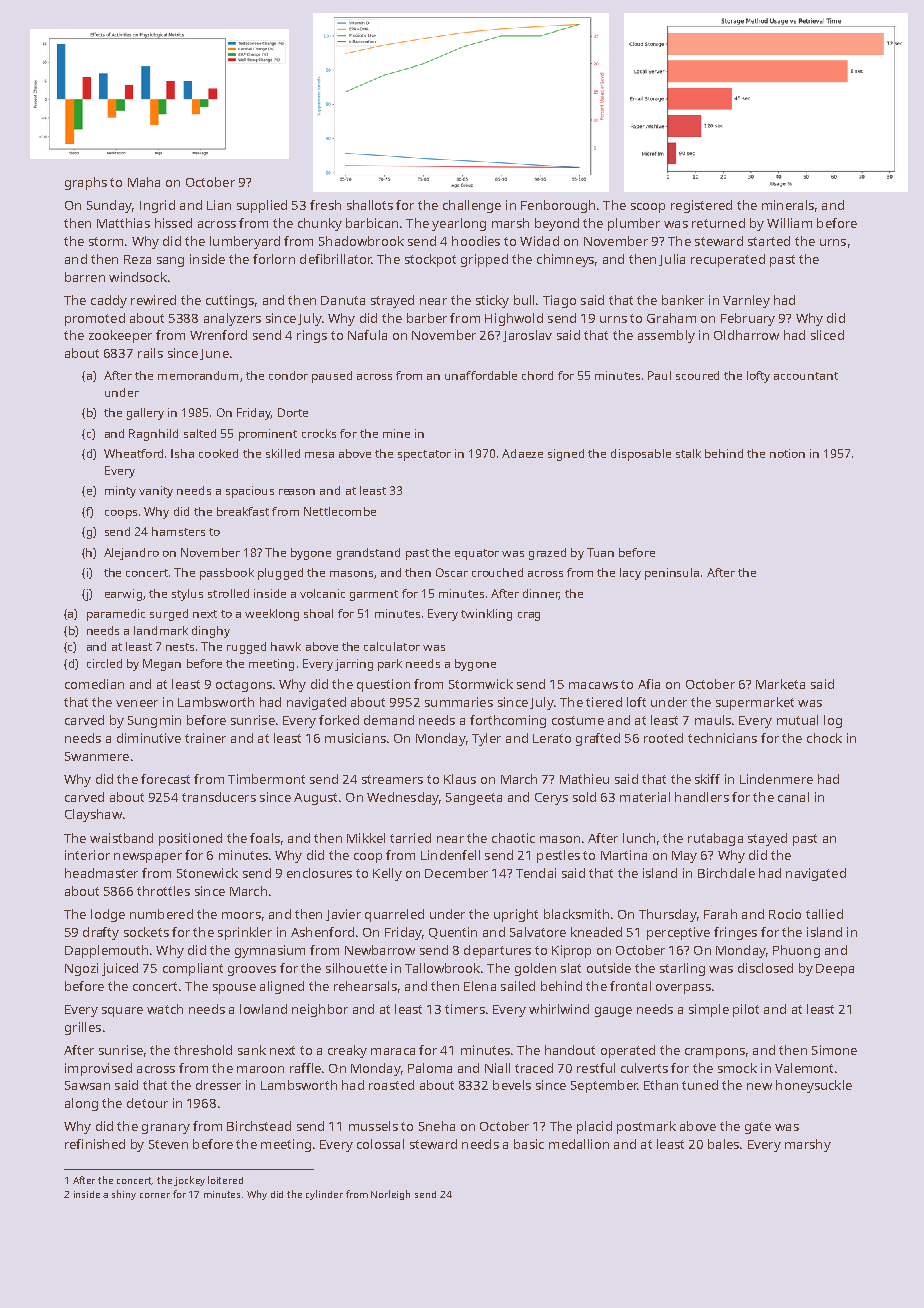 The image size is (924, 1308). I want to click on throttles, so click(163, 891).
